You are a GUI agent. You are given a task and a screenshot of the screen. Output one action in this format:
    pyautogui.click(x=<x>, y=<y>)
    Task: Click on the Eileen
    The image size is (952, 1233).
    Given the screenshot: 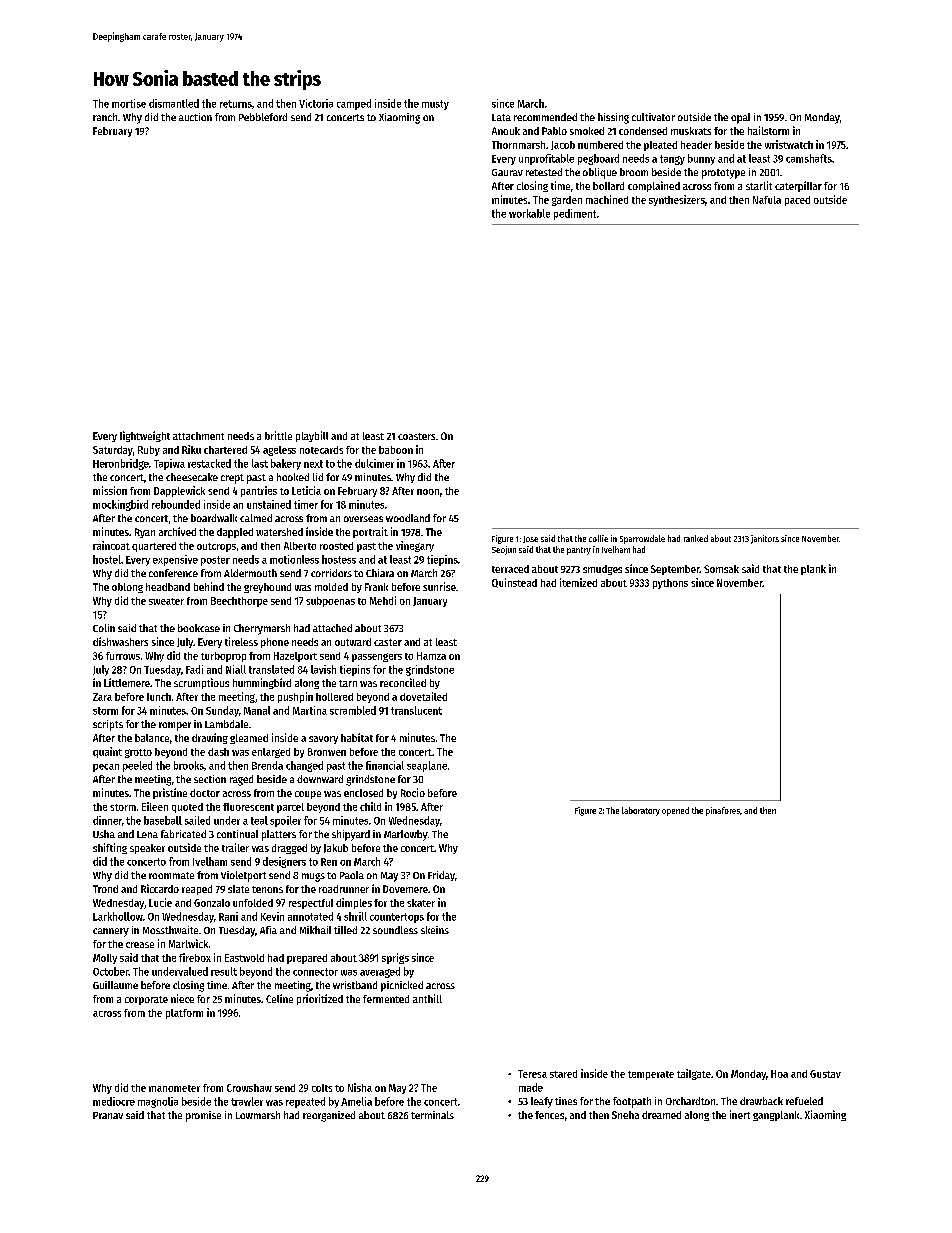 What is the action you would take?
    pyautogui.click(x=155, y=806)
